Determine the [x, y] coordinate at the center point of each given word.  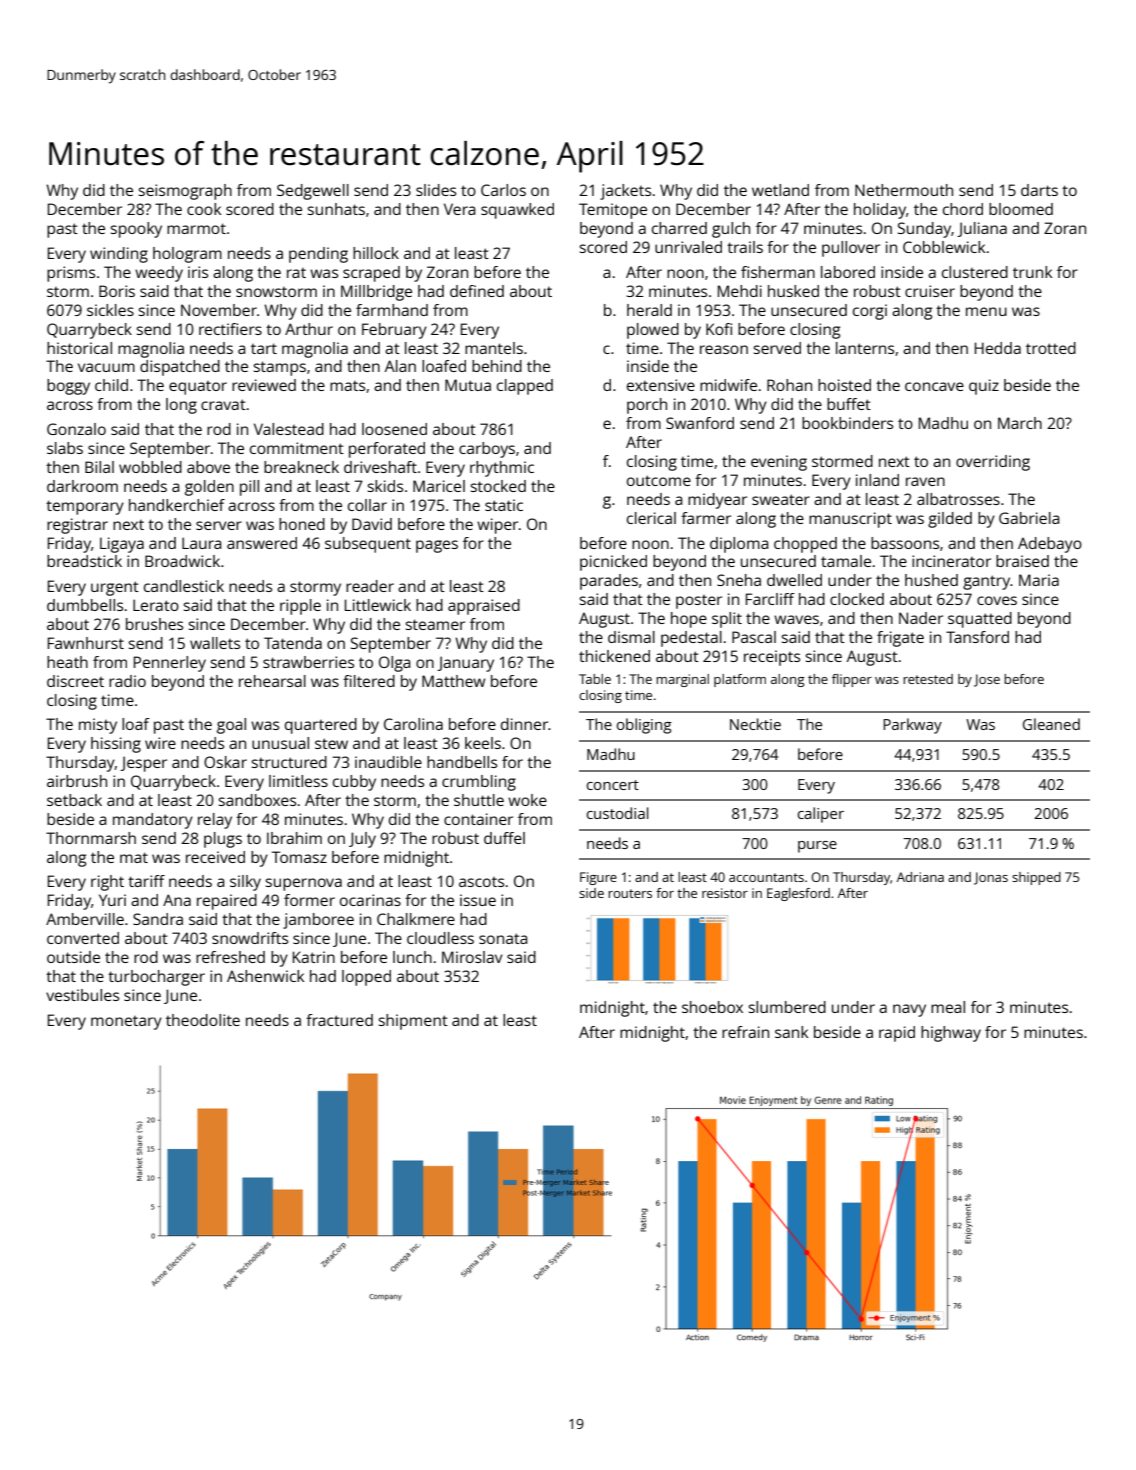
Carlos [503, 190]
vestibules [82, 995]
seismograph [185, 192]
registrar [77, 526]
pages [437, 546]
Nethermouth [904, 190]
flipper [852, 680]
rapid [897, 1034]
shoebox [712, 1007]
